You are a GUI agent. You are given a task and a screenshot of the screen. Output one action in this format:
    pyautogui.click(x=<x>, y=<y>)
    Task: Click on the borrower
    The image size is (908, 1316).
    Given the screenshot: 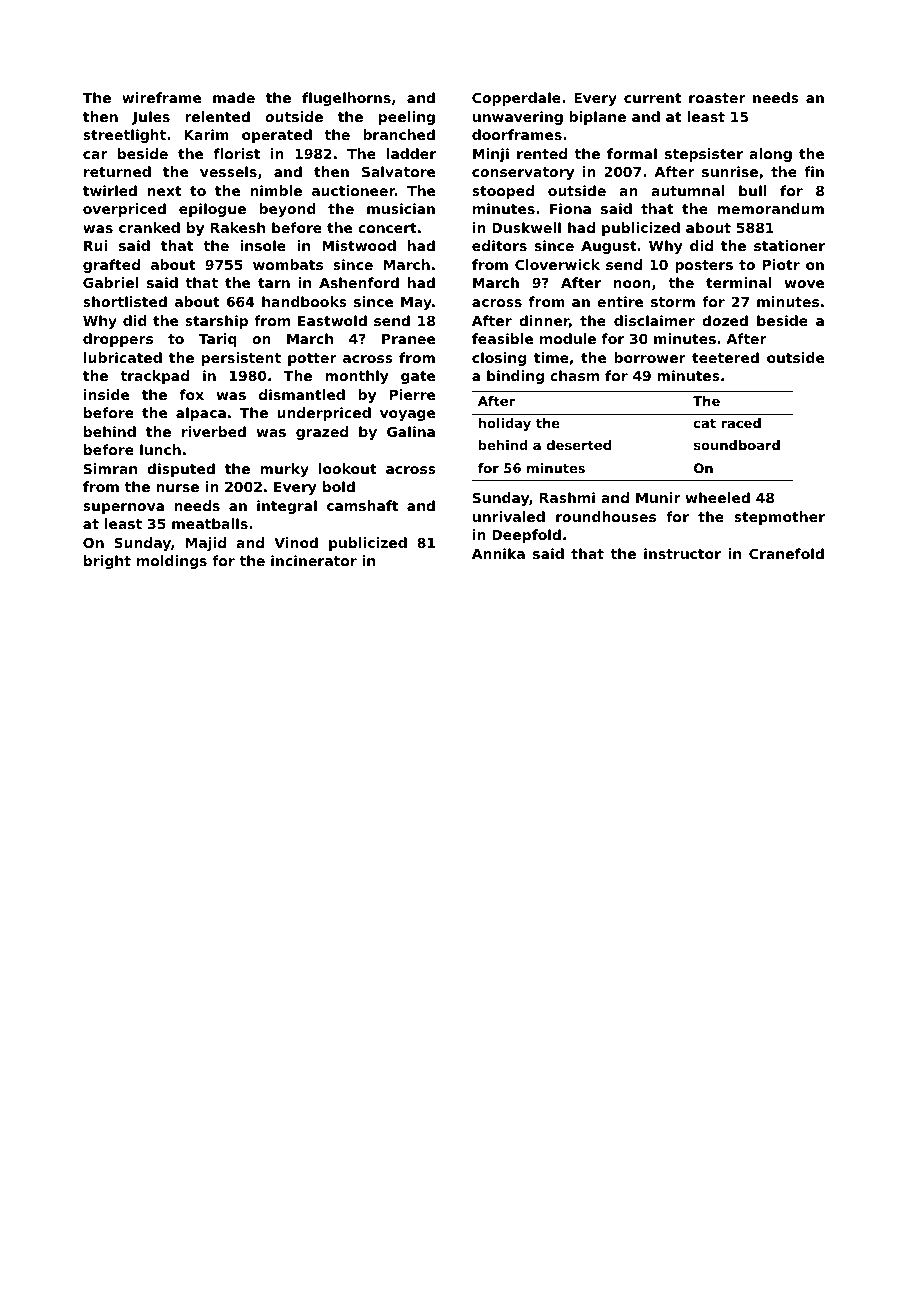 What is the action you would take?
    pyautogui.click(x=650, y=357)
